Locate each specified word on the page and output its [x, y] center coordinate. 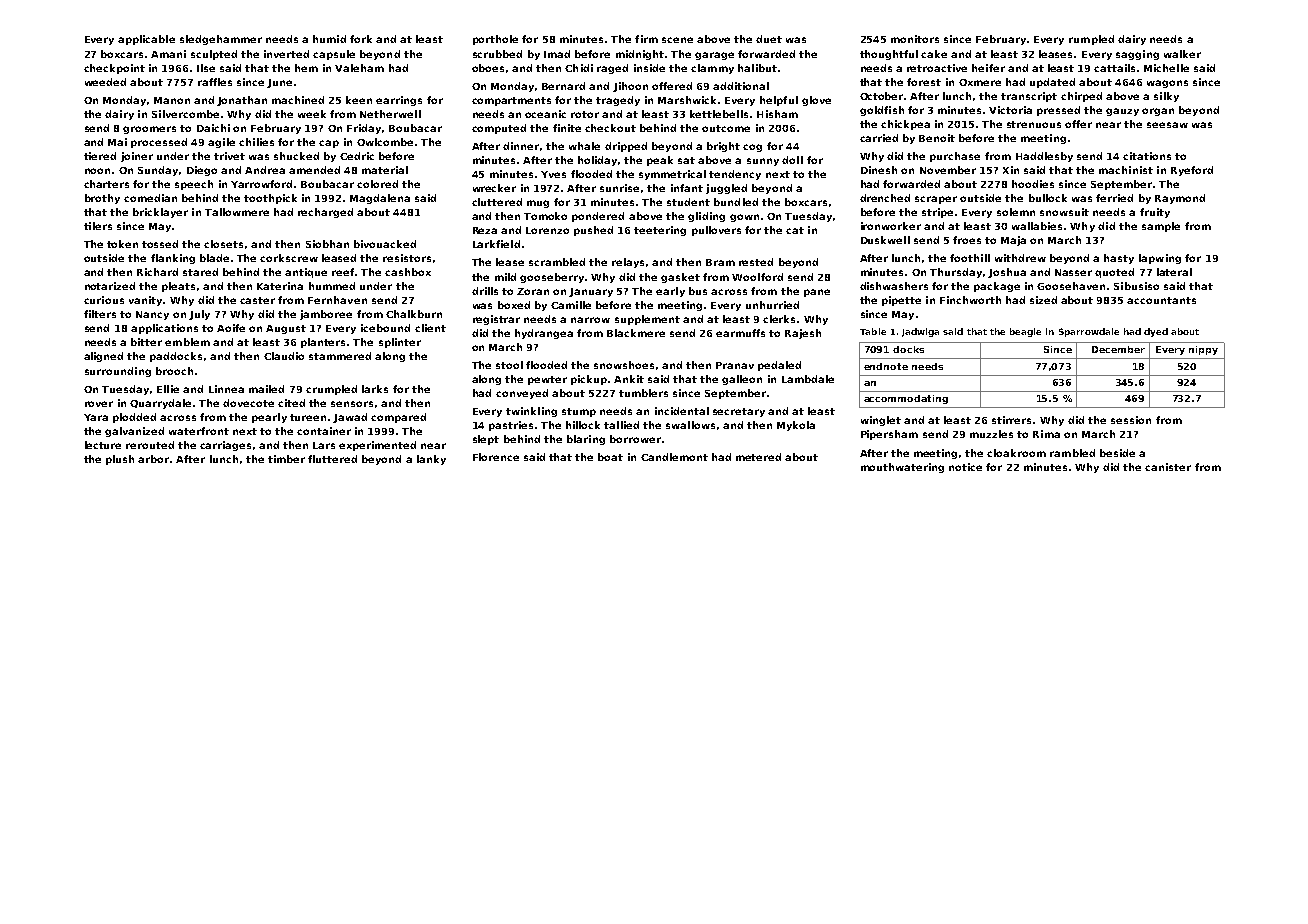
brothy [102, 199]
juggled [726, 189]
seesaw [1167, 125]
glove [816, 101]
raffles [215, 82]
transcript [1029, 97]
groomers [149, 130]
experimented [377, 446]
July [199, 315]
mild [505, 277]
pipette [901, 301]
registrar [496, 320]
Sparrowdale [1089, 332]
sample [1161, 227]
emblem [187, 342]
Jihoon [630, 87]
